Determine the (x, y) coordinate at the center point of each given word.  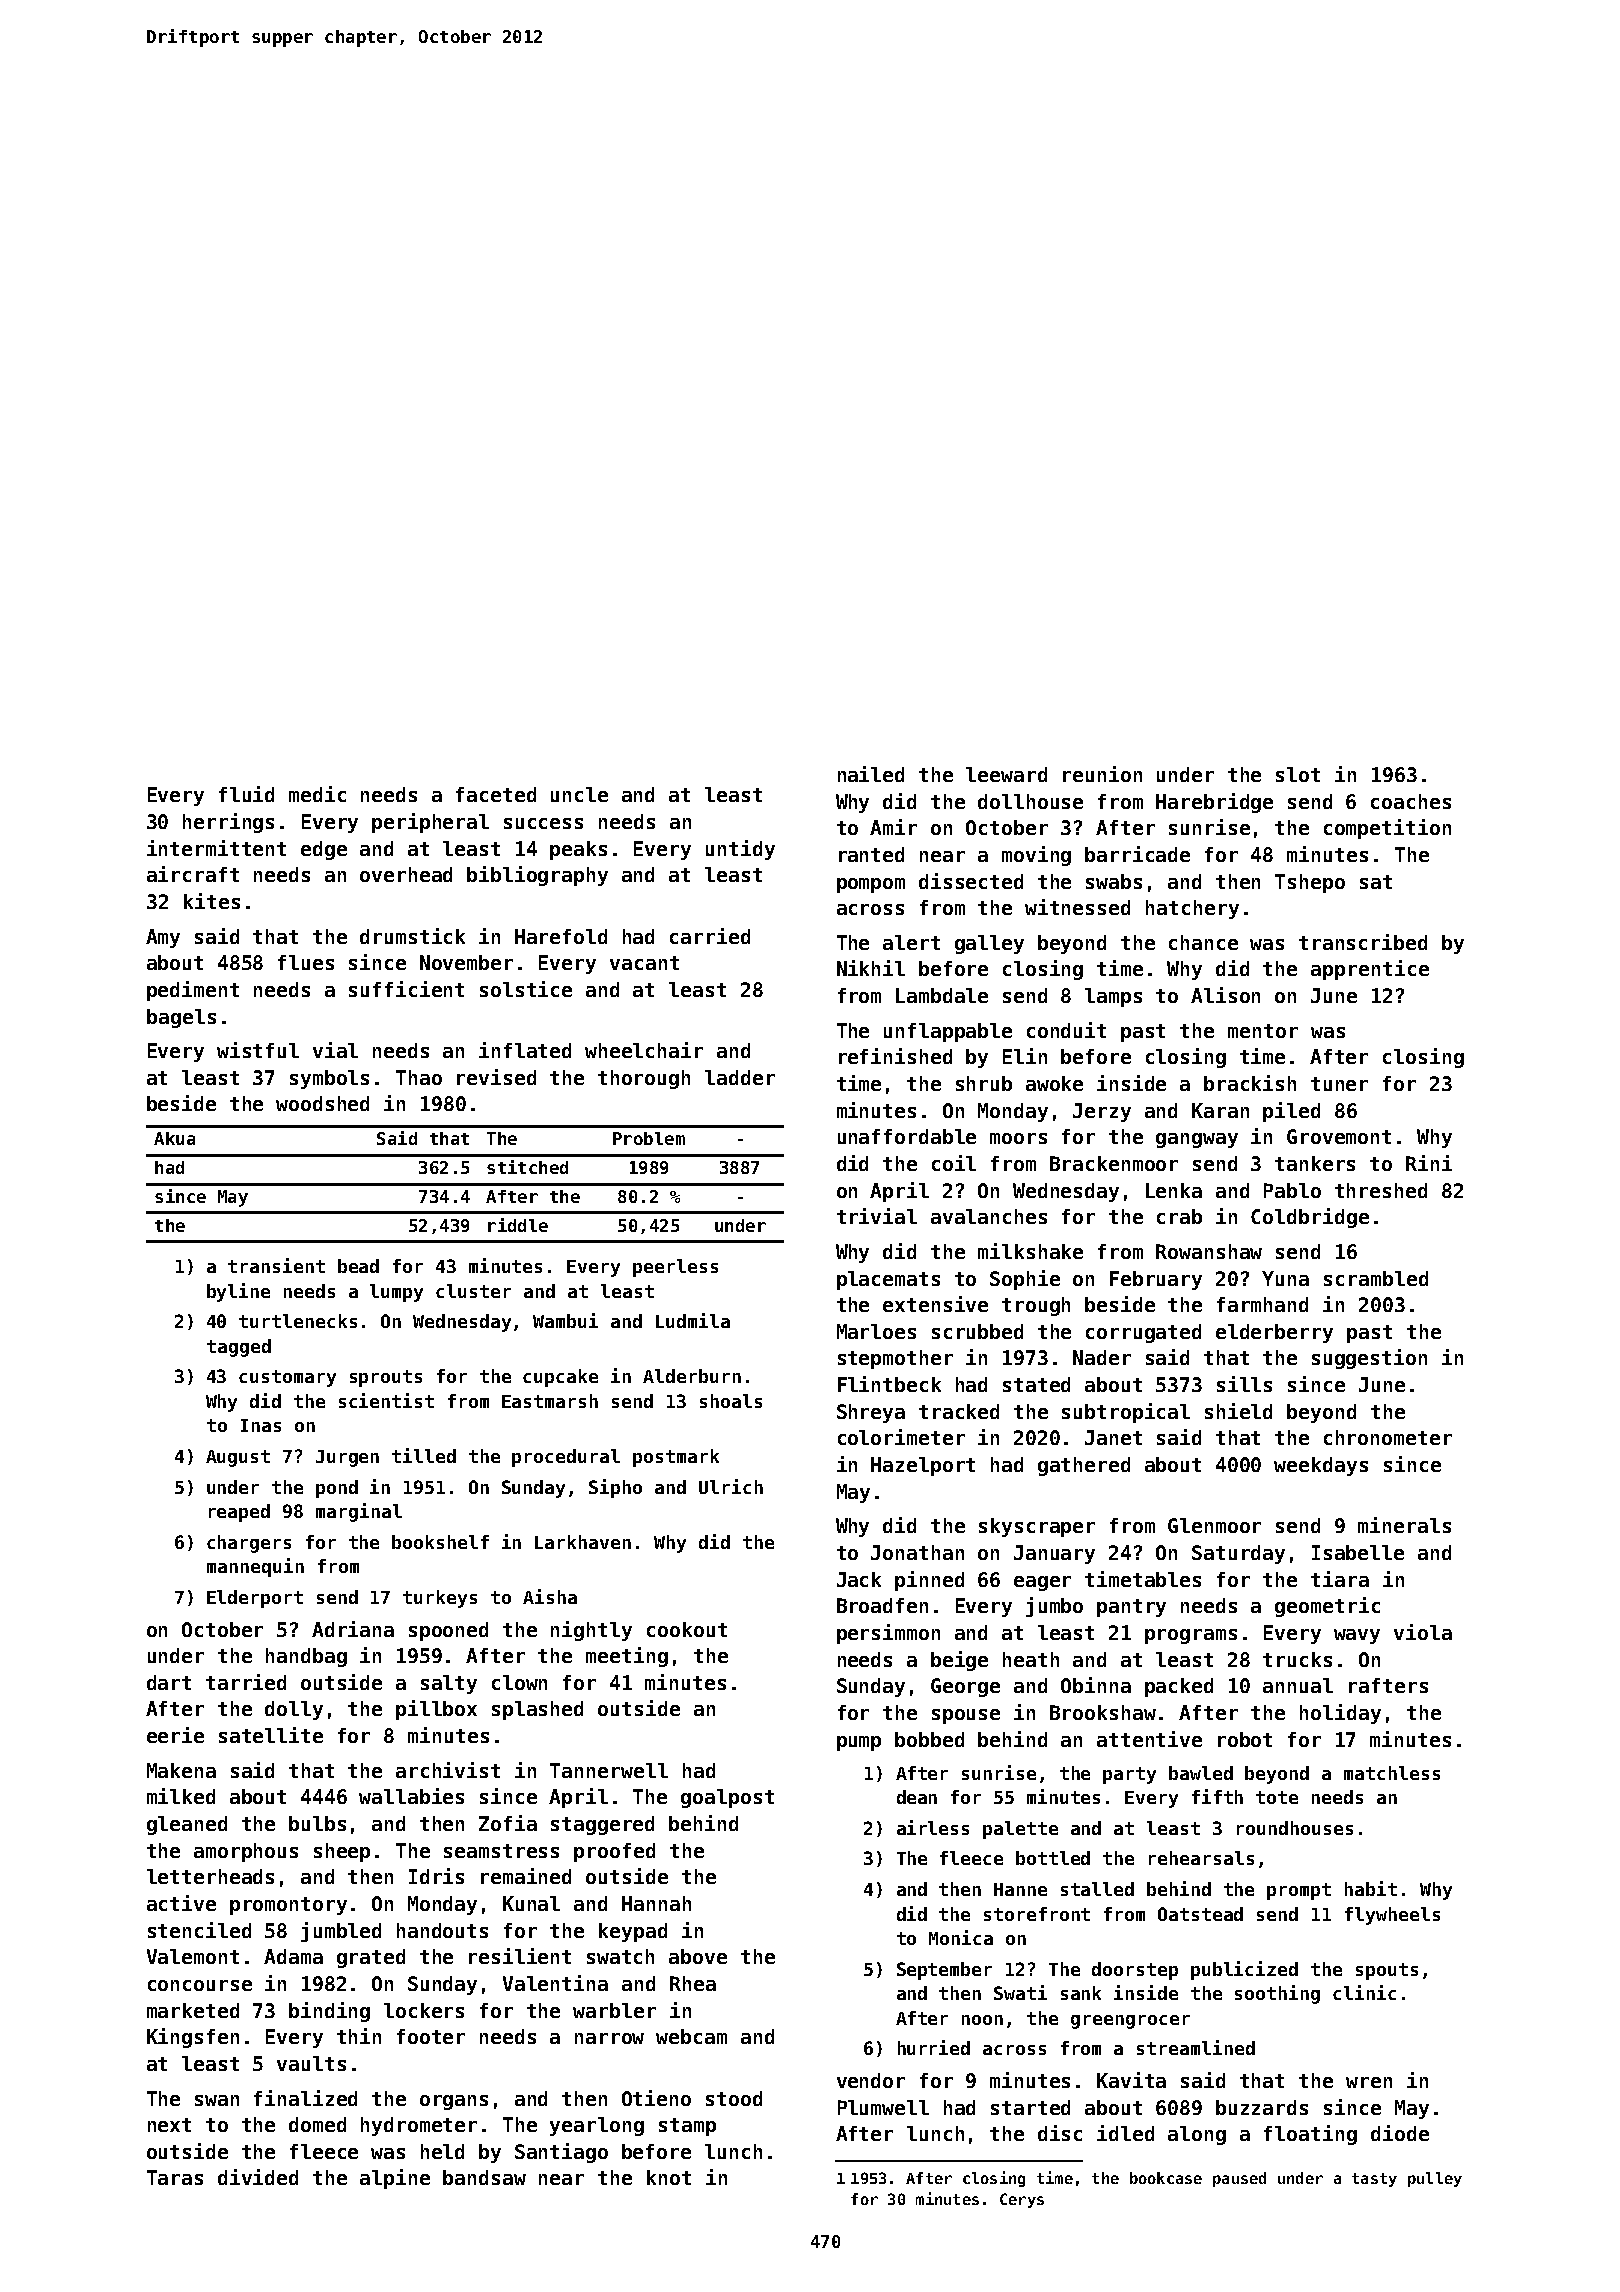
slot (1298, 774)
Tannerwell (609, 1770)
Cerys (1022, 2200)
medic (317, 794)
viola (1423, 1632)
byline (238, 1292)
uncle (579, 794)
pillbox (436, 1710)
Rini (1429, 1163)
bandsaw (484, 2177)
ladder (740, 1077)
